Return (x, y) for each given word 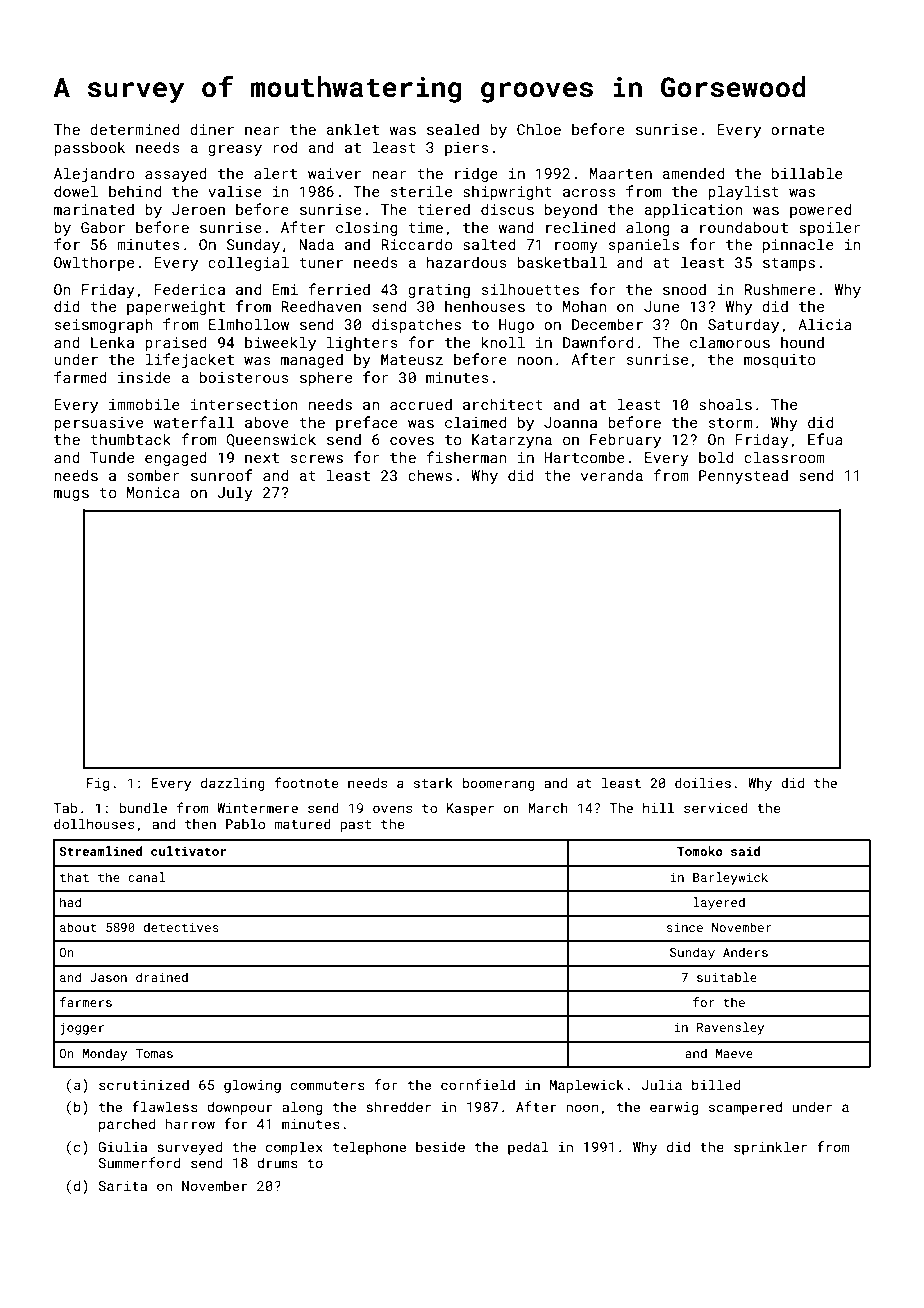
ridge (476, 174)
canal (147, 877)
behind (135, 191)
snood (684, 289)
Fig (98, 784)
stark (433, 783)
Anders (745, 952)
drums (277, 1162)
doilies (703, 782)
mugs (71, 495)
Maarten (621, 173)
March (548, 808)
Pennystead (743, 476)
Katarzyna (512, 441)
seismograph (104, 325)
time (425, 227)
